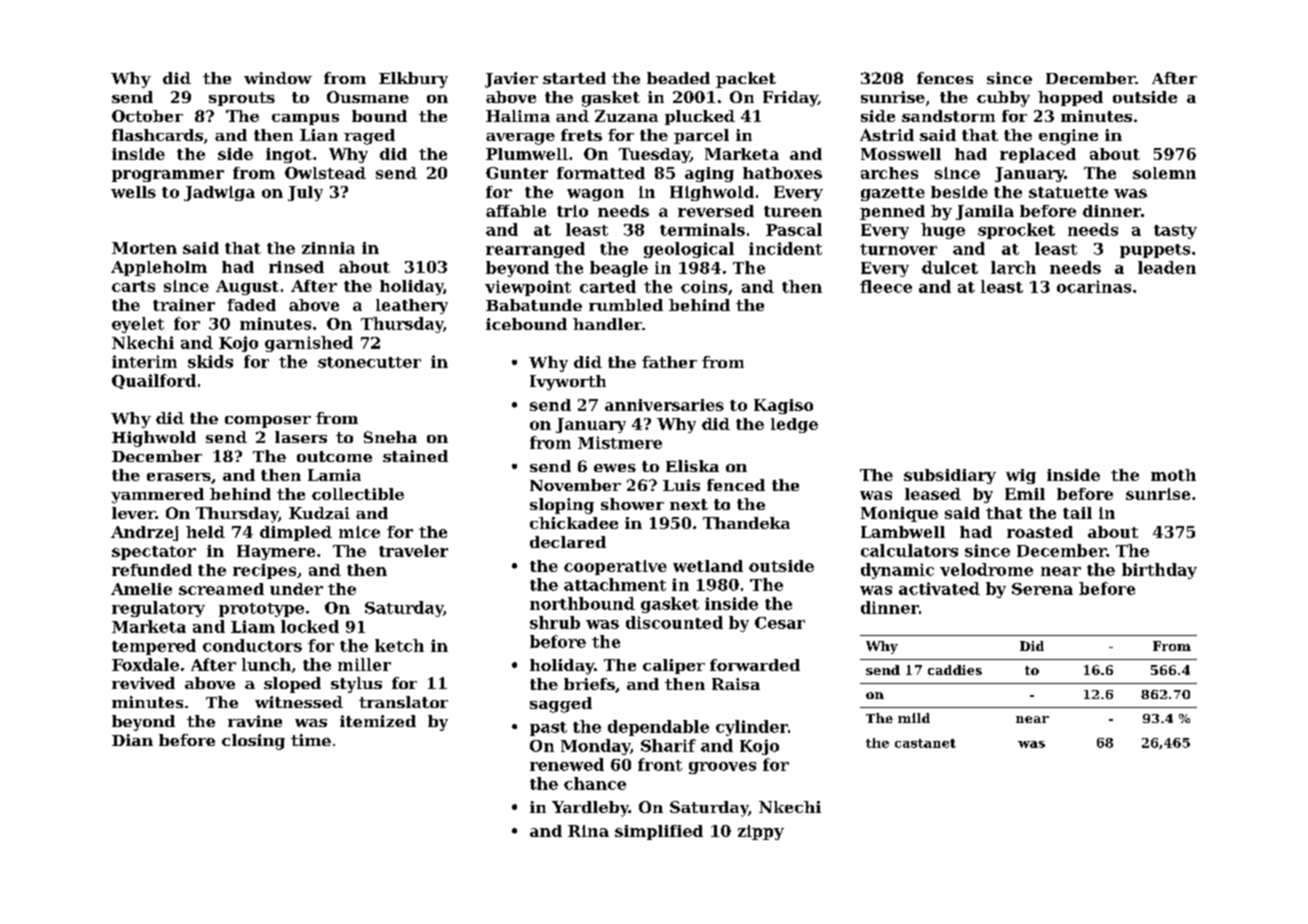 The height and width of the image is (924, 1308). Describe the element at coordinates (144, 533) in the image. I see `Andrzej` at that location.
